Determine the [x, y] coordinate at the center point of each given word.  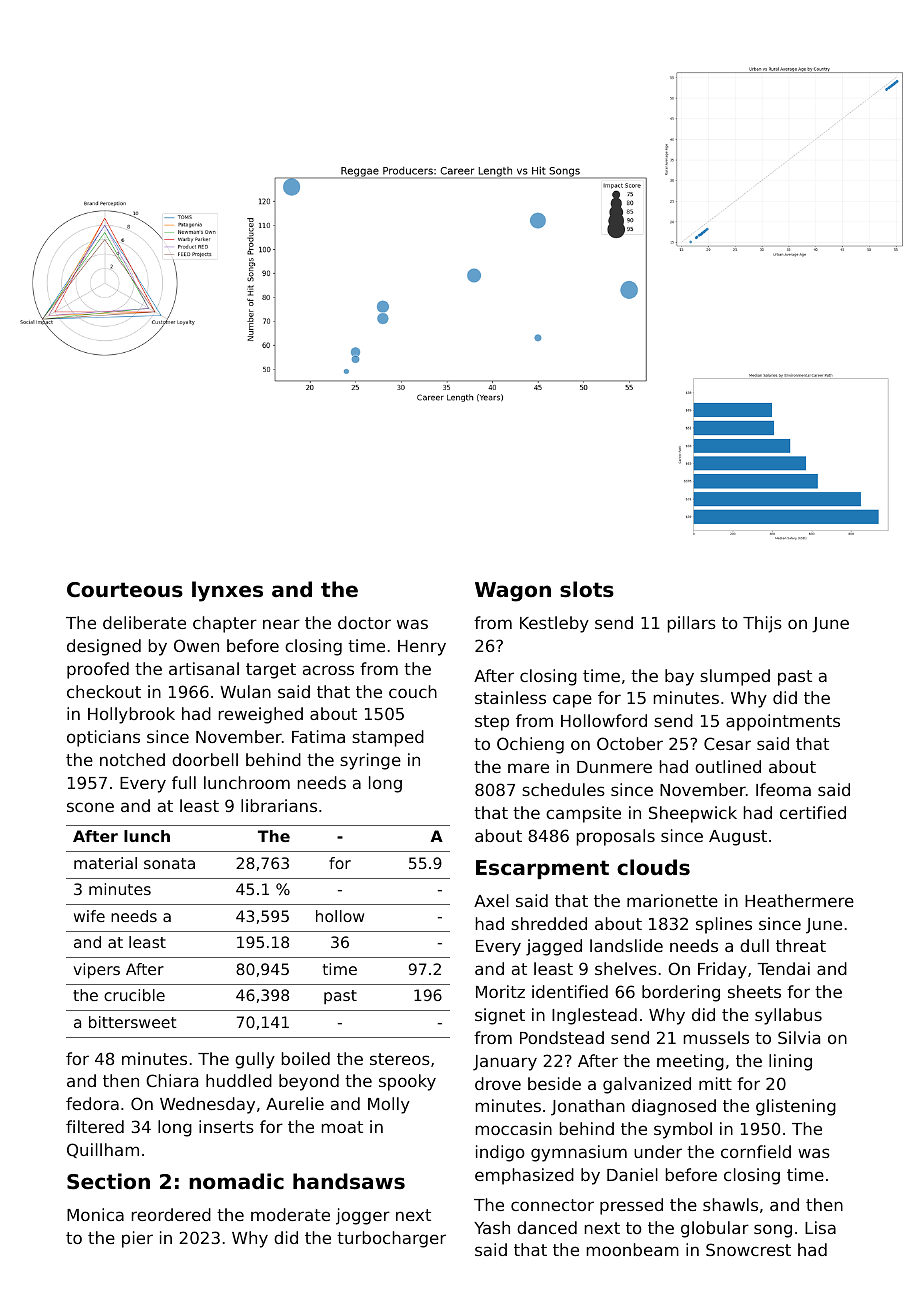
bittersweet [133, 1022]
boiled [306, 1058]
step [492, 723]
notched [132, 759]
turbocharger [391, 1239]
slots [587, 589]
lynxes [227, 591]
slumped [735, 677]
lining [790, 1062]
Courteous [125, 590]
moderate [290, 1214]
